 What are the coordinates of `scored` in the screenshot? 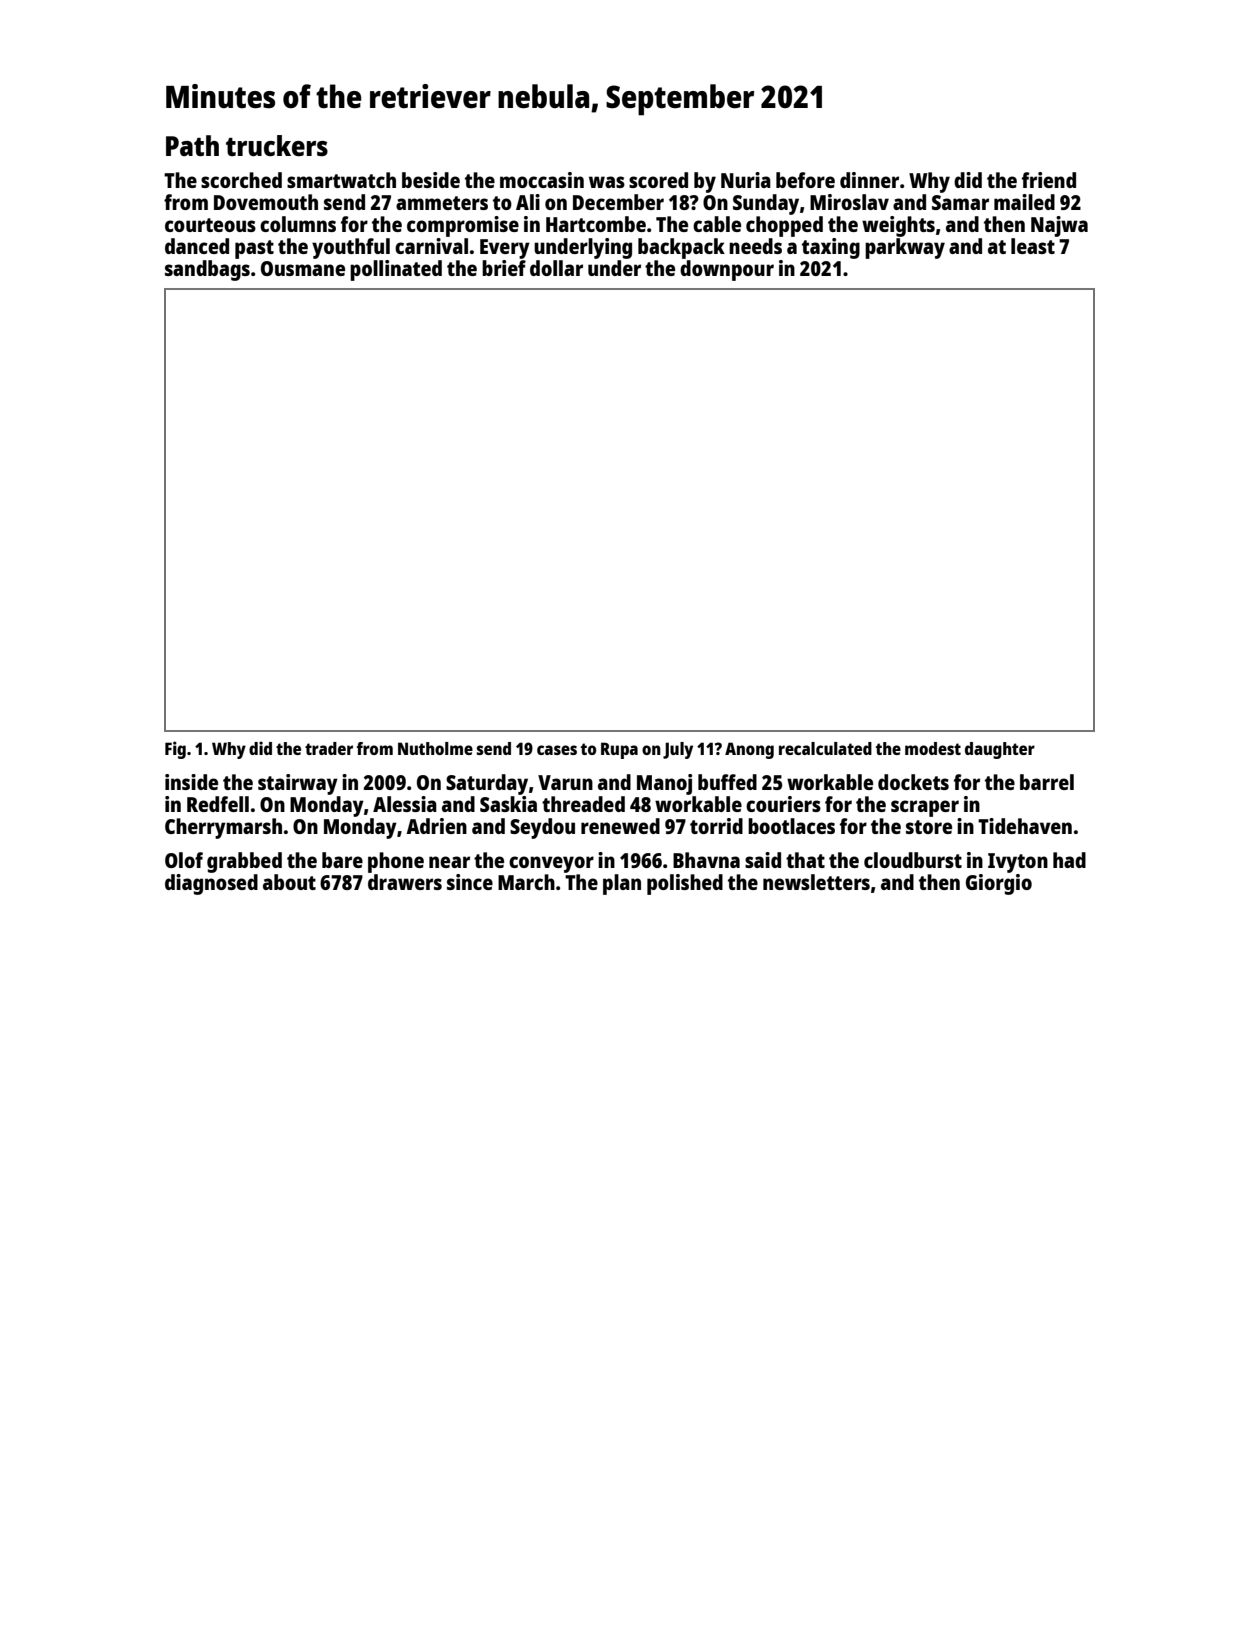 It's located at (658, 180).
